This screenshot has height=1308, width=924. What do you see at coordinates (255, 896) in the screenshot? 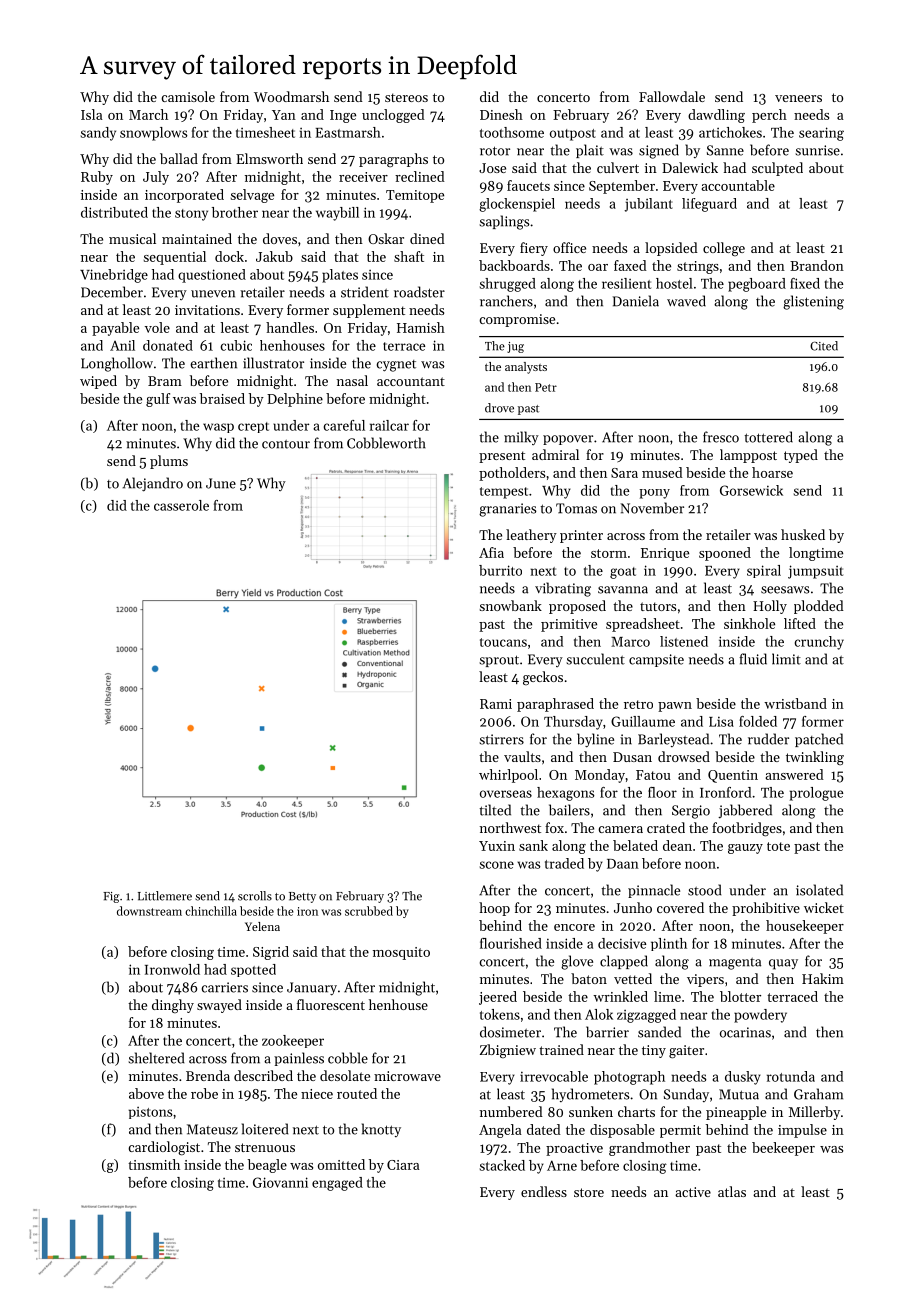
I see `scrolls` at bounding box center [255, 896].
